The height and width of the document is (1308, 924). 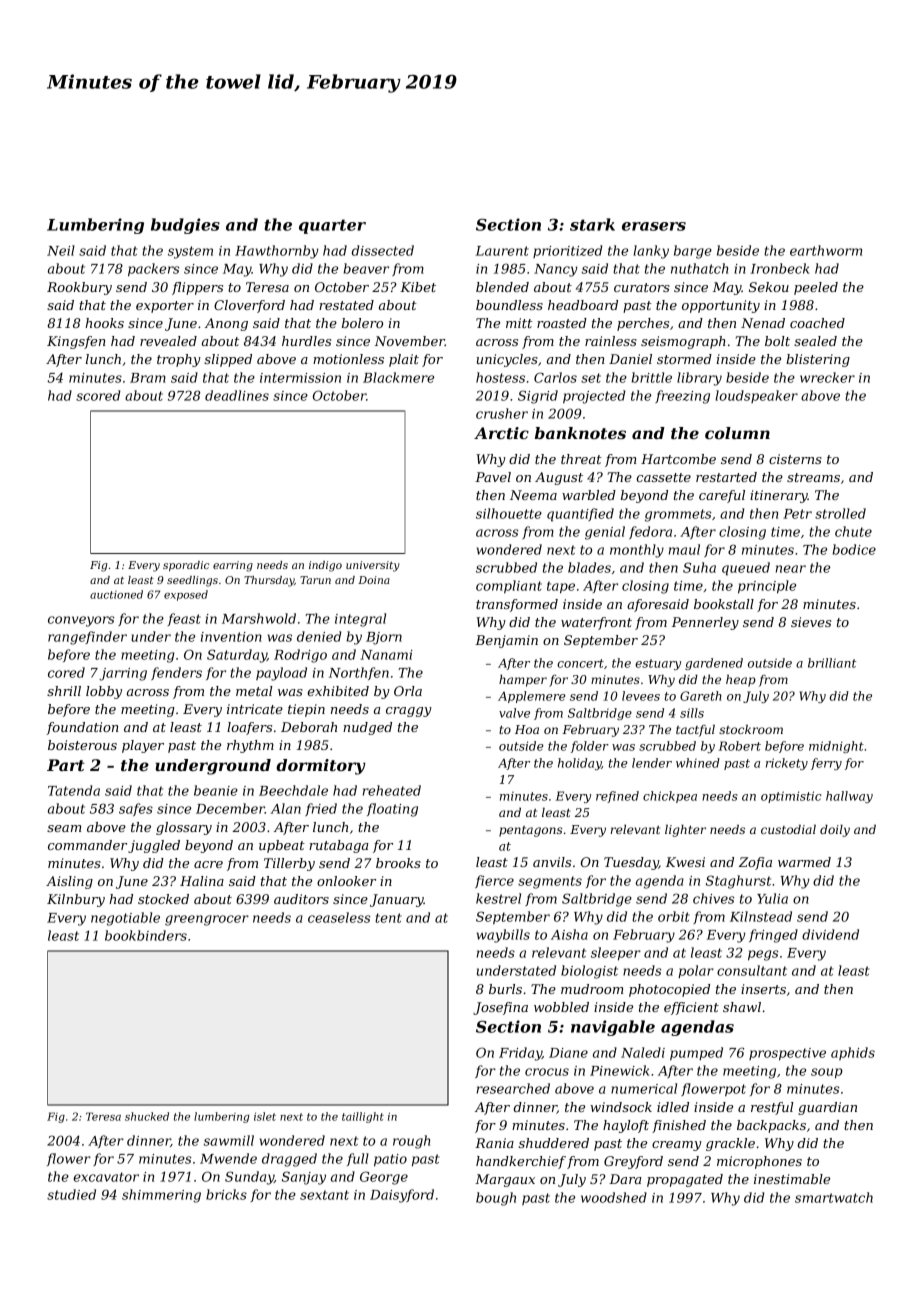 What do you see at coordinates (161, 1196) in the document?
I see `shimmering` at bounding box center [161, 1196].
